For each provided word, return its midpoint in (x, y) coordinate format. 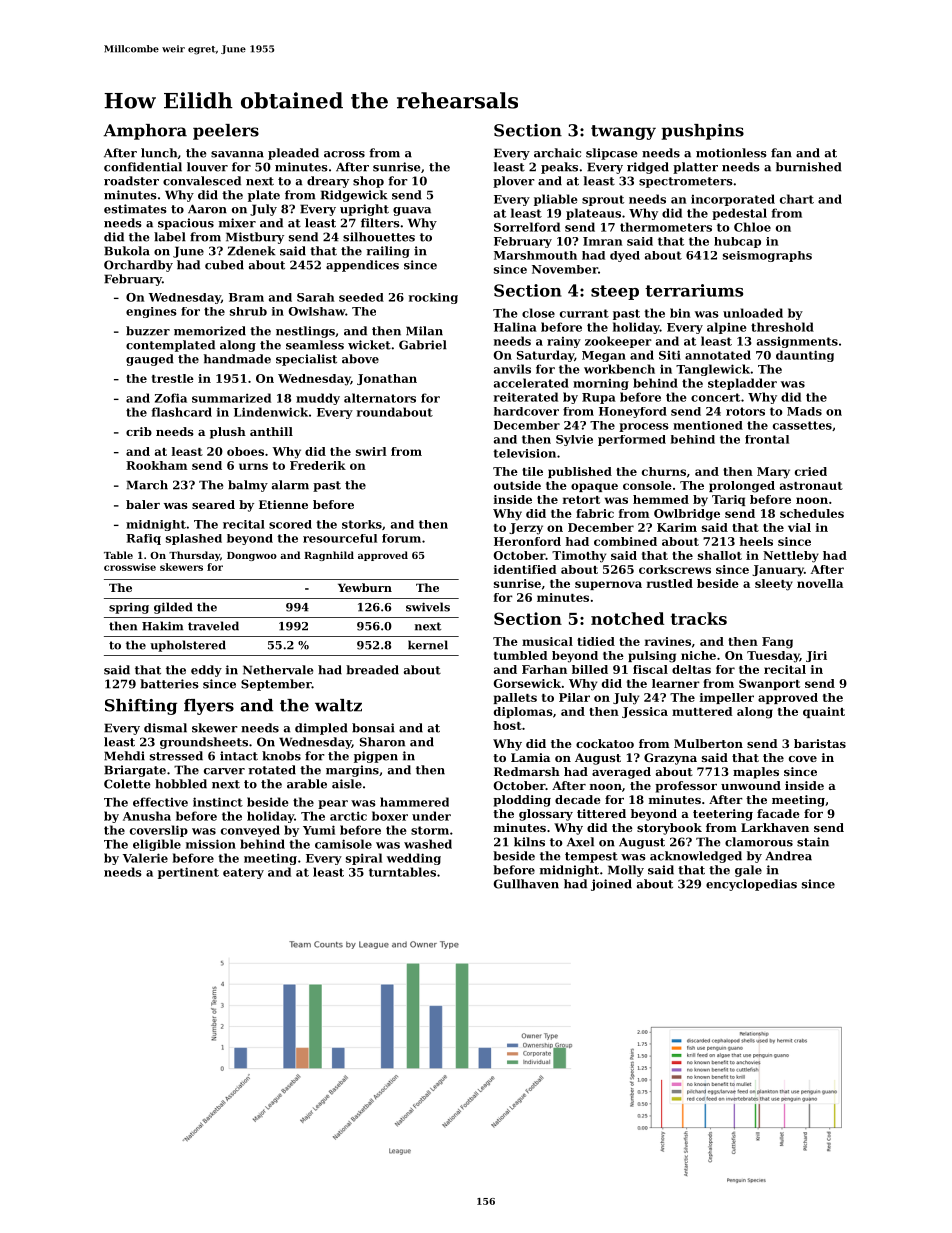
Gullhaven (526, 884)
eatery (243, 873)
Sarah (315, 297)
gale (748, 871)
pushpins (702, 132)
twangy (623, 132)
